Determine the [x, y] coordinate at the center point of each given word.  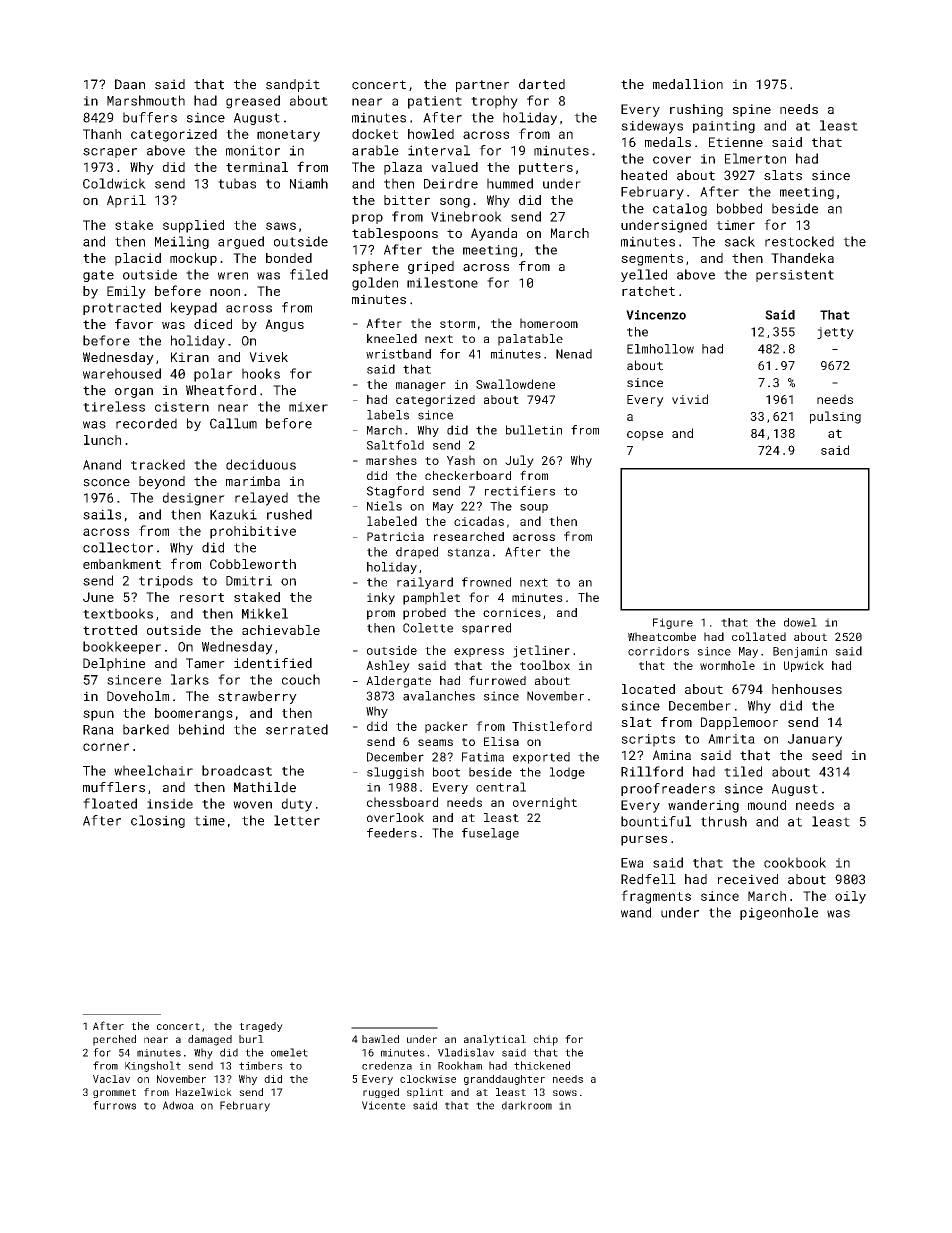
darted [542, 84]
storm [457, 324]
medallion [688, 84]
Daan [130, 84]
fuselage [490, 834]
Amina [672, 755]
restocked [799, 241]
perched [114, 1040]
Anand [102, 464]
